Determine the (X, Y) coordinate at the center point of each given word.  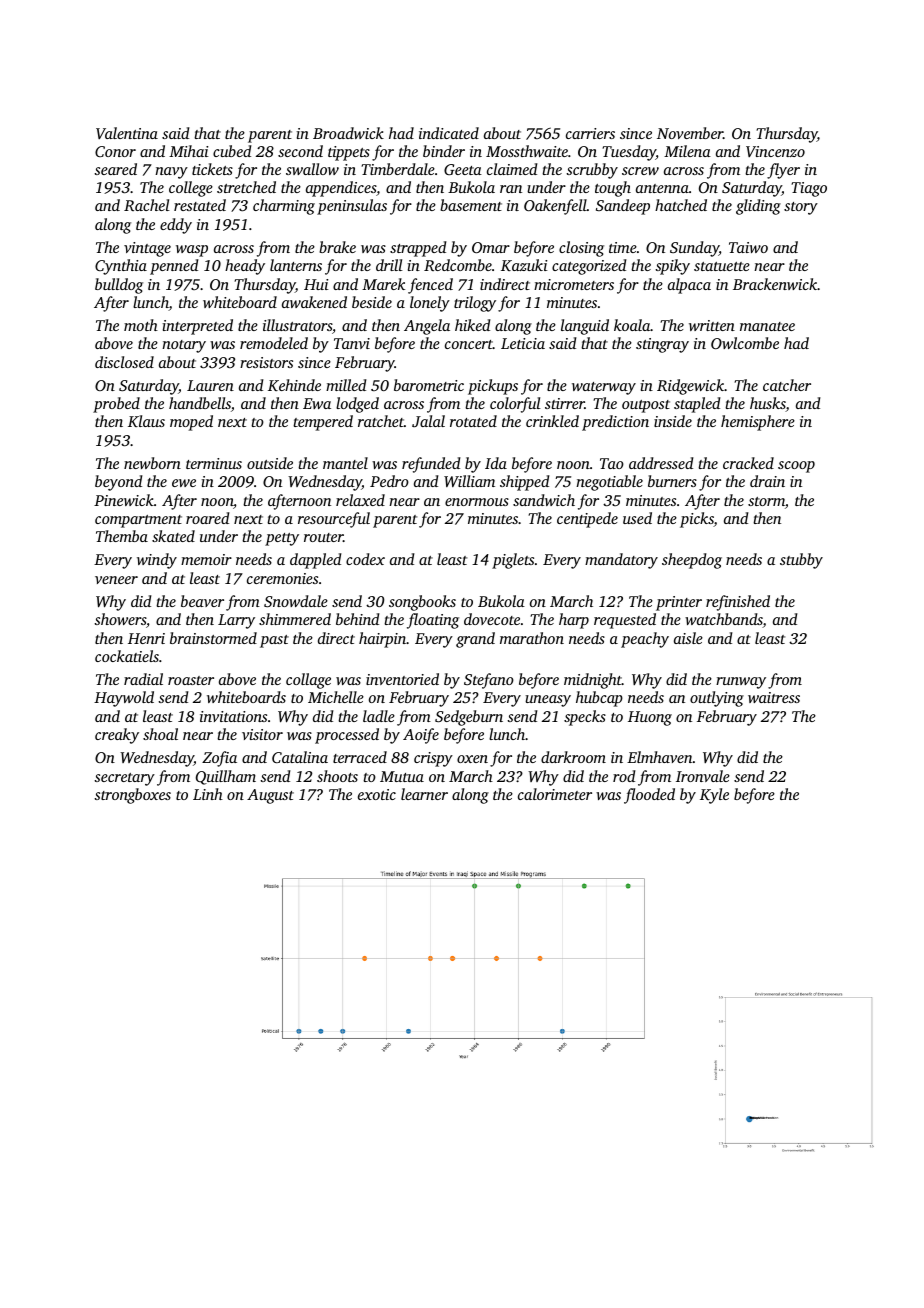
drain (767, 481)
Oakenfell (555, 207)
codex (365, 559)
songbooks (422, 603)
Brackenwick (775, 284)
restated (200, 205)
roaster (191, 680)
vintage (147, 249)
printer (679, 603)
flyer (783, 171)
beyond (119, 483)
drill (389, 265)
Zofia (219, 759)
